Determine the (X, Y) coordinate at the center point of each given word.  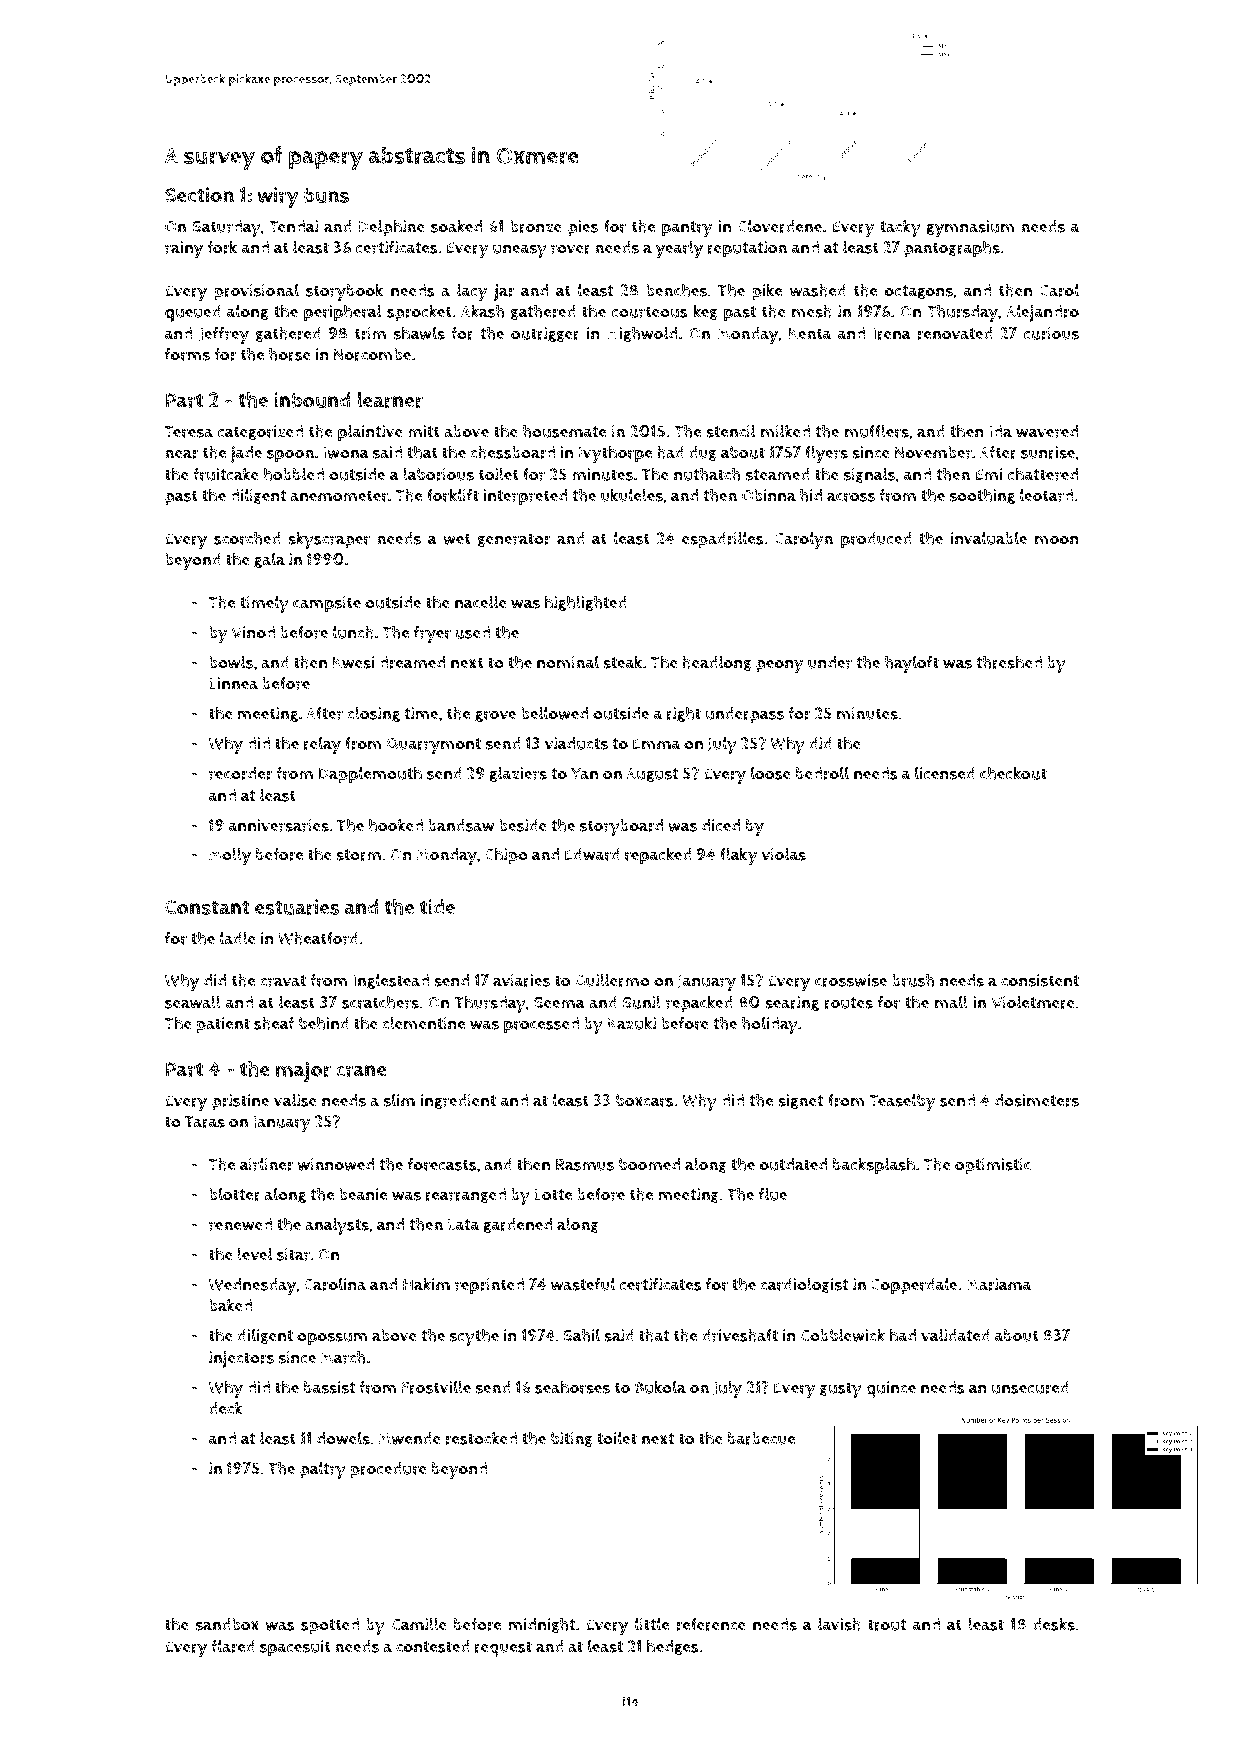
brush (913, 980)
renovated (955, 333)
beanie (363, 1194)
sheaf (274, 1023)
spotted (330, 1626)
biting (572, 1439)
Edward (592, 854)
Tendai (293, 226)
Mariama (999, 1284)
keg (706, 312)
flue (773, 1194)
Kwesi (354, 662)
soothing (982, 496)
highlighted (586, 603)
